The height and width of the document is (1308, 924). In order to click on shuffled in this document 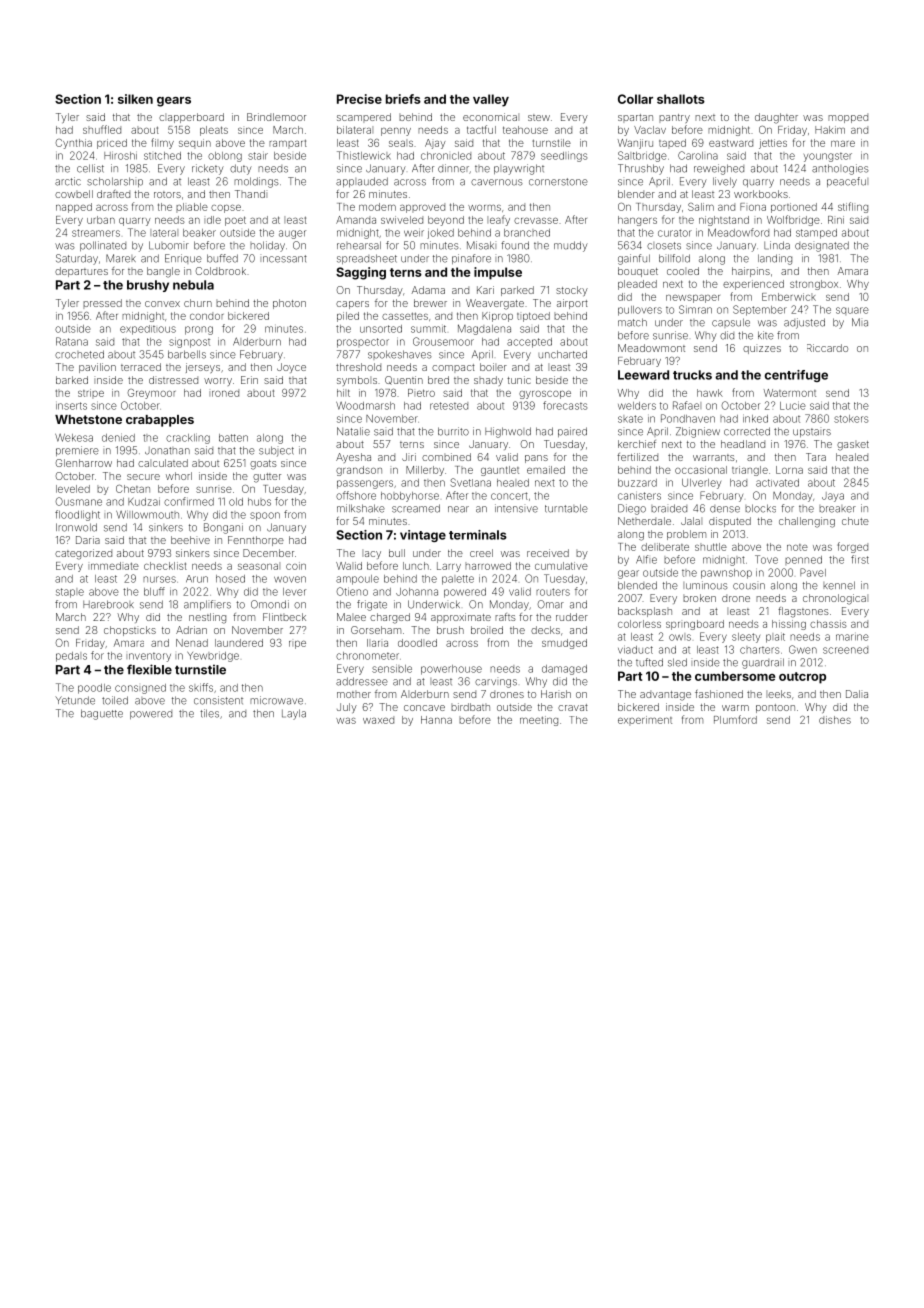, I will do `click(102, 129)`.
